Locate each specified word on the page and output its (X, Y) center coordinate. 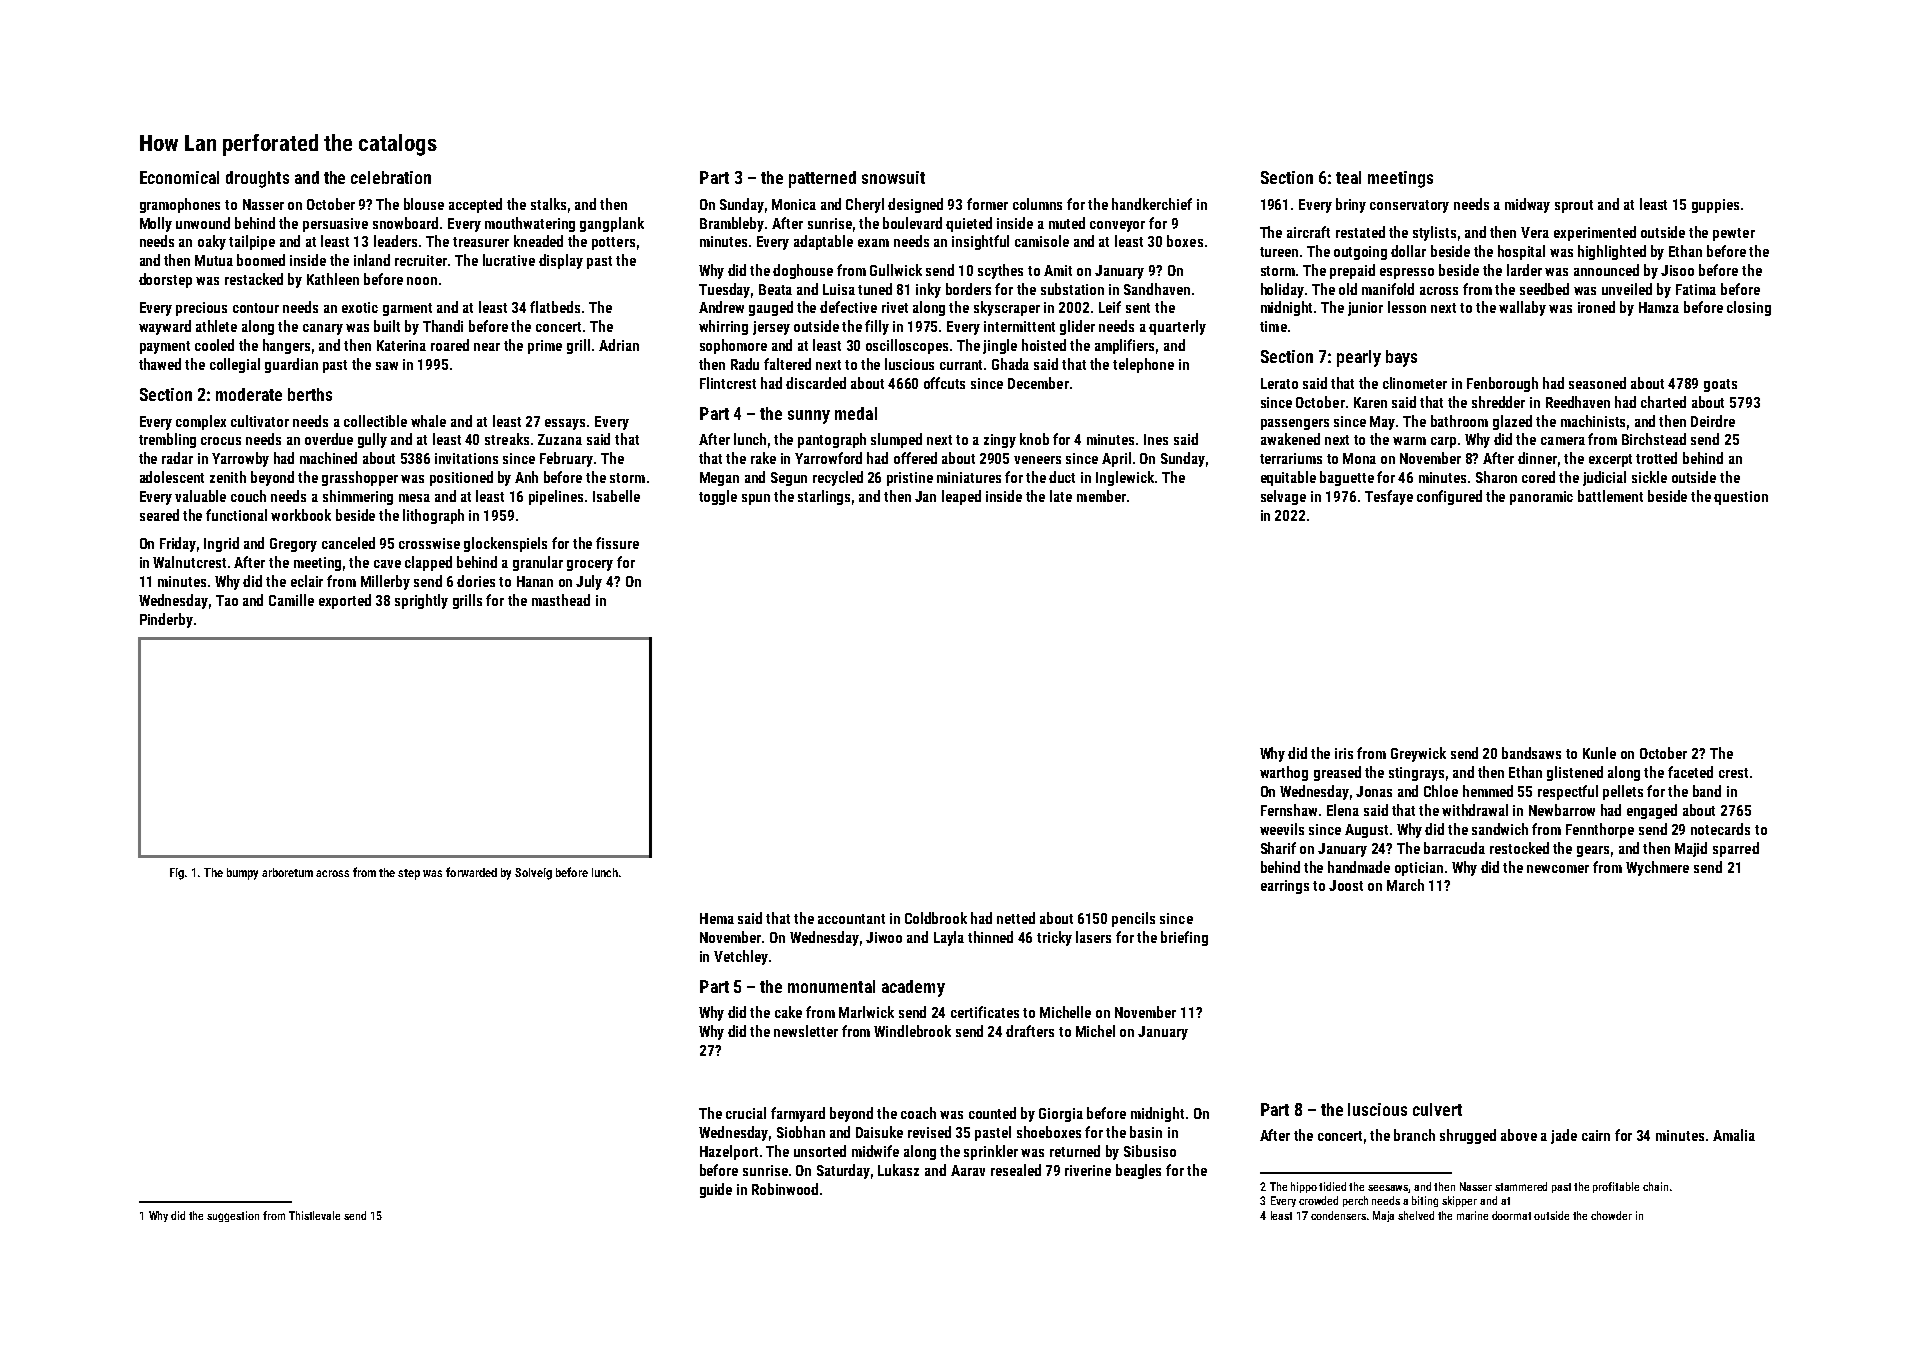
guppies (1715, 206)
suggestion (233, 1216)
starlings (824, 497)
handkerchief (1152, 204)
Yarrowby (240, 459)
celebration (391, 177)
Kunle (1599, 753)
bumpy (242, 874)
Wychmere (1657, 868)
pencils (1133, 919)
